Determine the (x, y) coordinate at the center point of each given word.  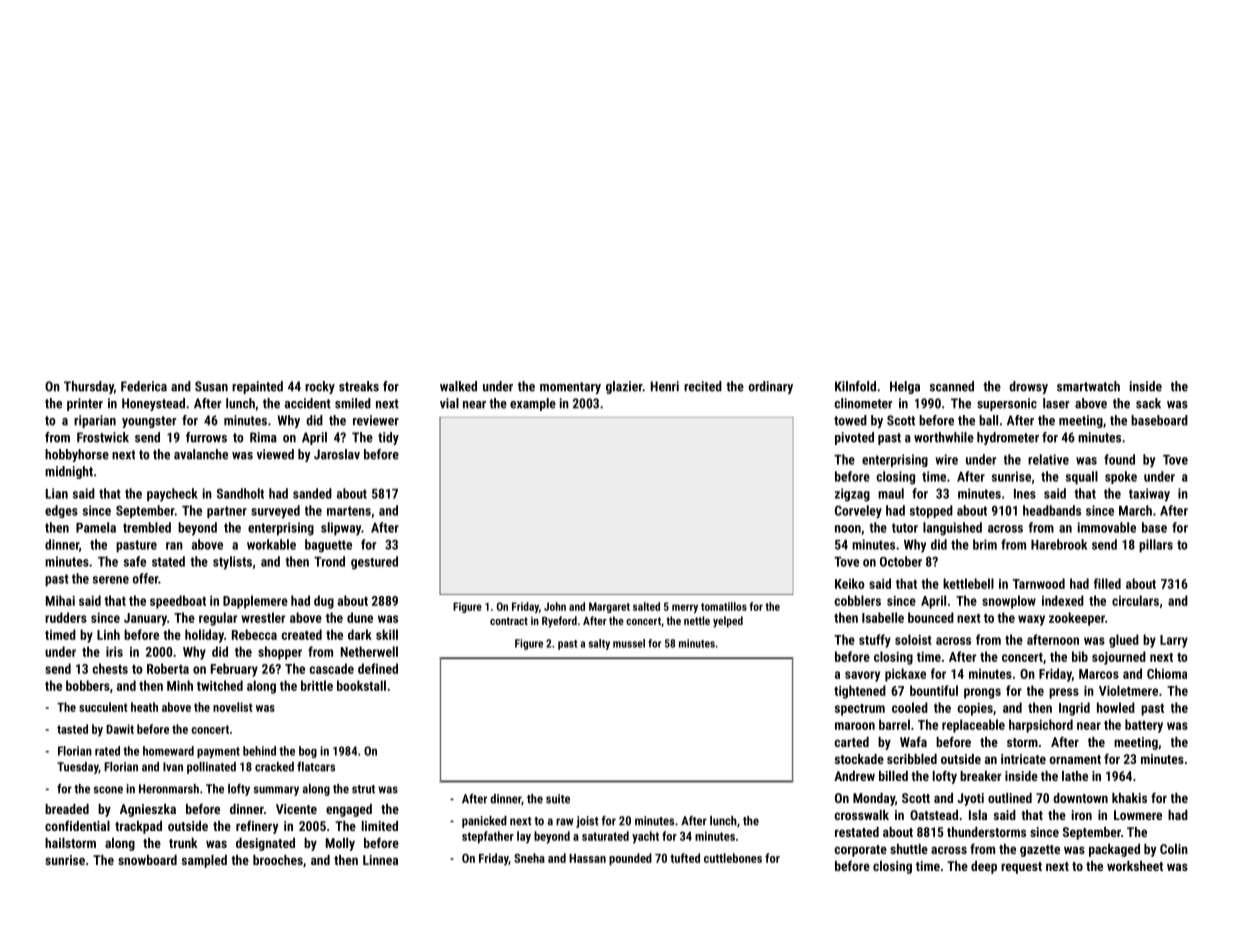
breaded (67, 809)
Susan (211, 386)
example (533, 404)
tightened (860, 692)
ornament (1075, 759)
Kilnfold (855, 386)
